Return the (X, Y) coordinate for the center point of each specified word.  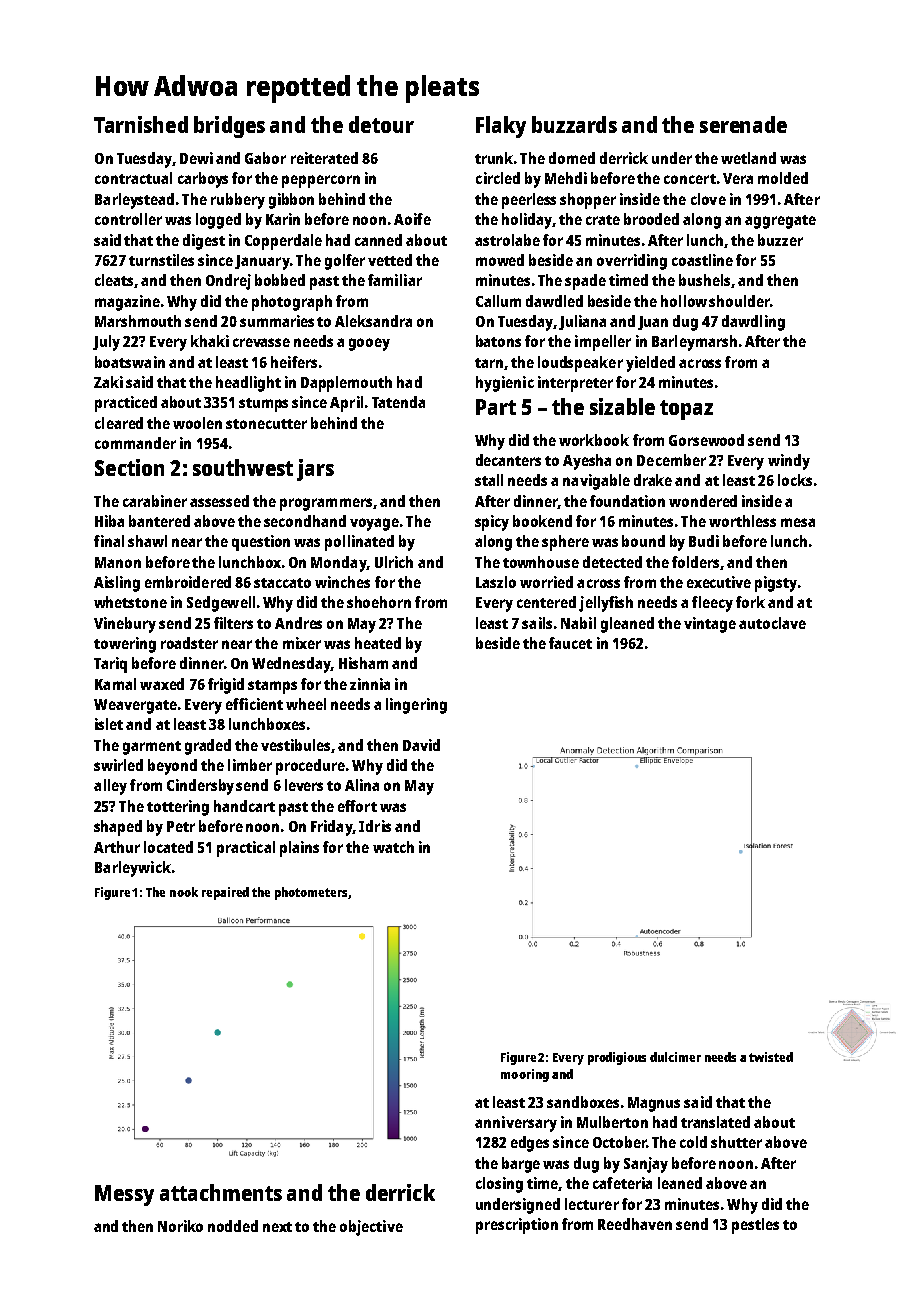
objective (371, 1228)
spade (585, 282)
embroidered (188, 582)
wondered (703, 501)
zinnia (370, 684)
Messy (124, 1195)
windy (789, 462)
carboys (203, 180)
